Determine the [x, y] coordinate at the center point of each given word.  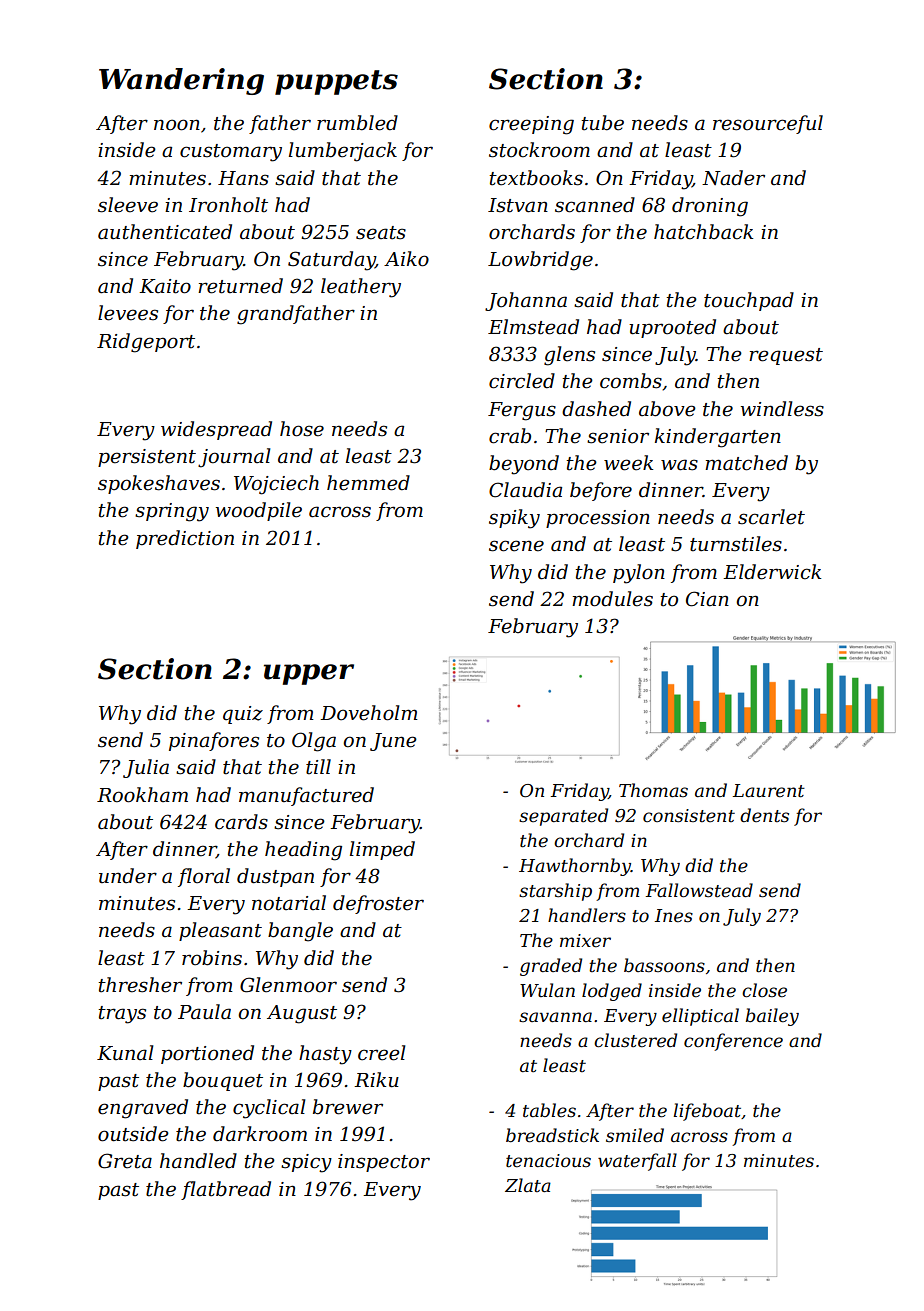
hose [302, 429]
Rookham [142, 795]
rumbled [357, 123]
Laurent [769, 791]
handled [198, 1161]
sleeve [128, 205]
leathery [361, 288]
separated [563, 817]
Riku [376, 1080]
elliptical [700, 1017]
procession [598, 519]
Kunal [125, 1052]
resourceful [768, 124]
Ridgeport [146, 343]
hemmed [368, 483]
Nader [733, 178]
